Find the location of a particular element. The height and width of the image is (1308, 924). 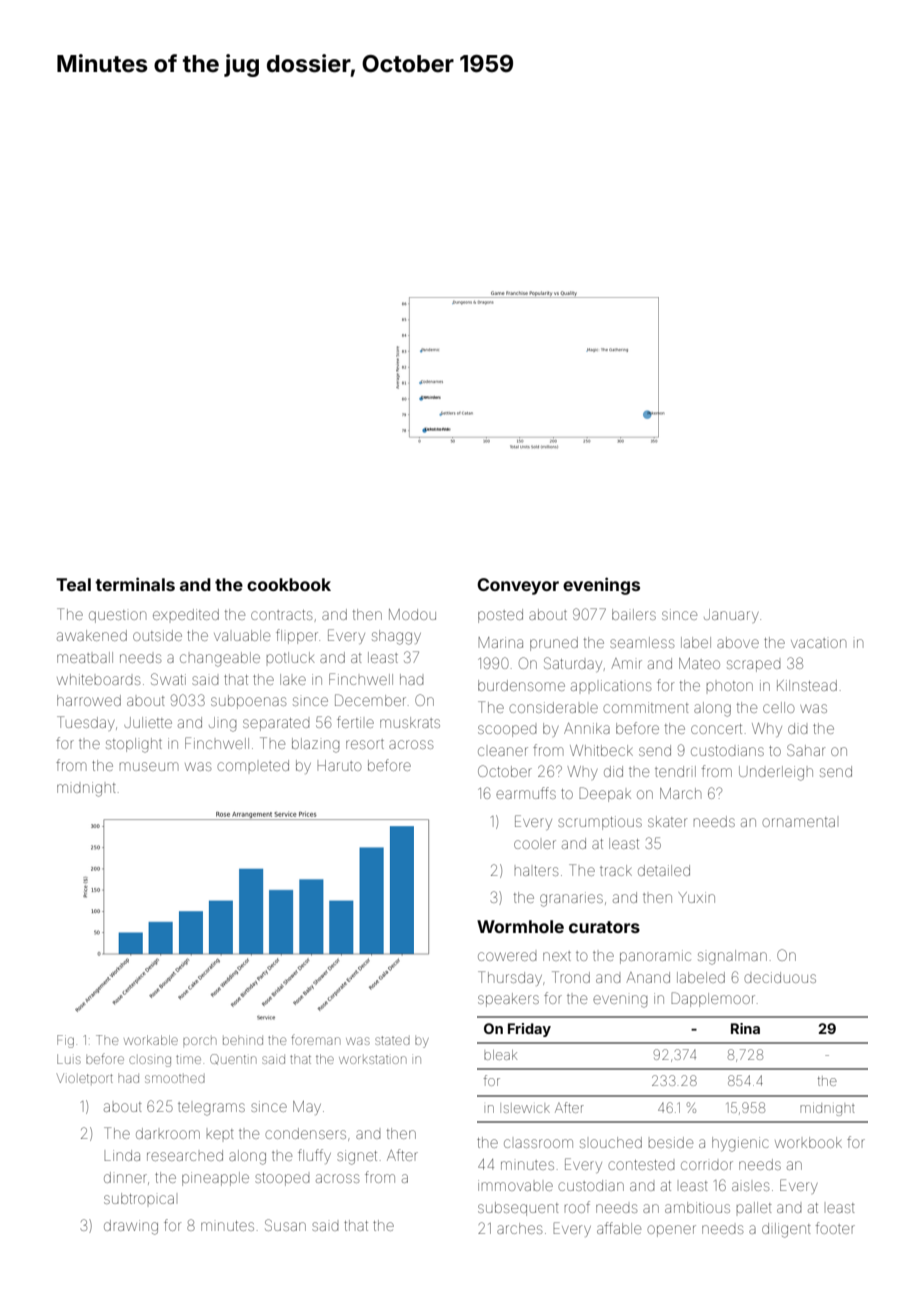

workbook is located at coordinates (808, 1142).
